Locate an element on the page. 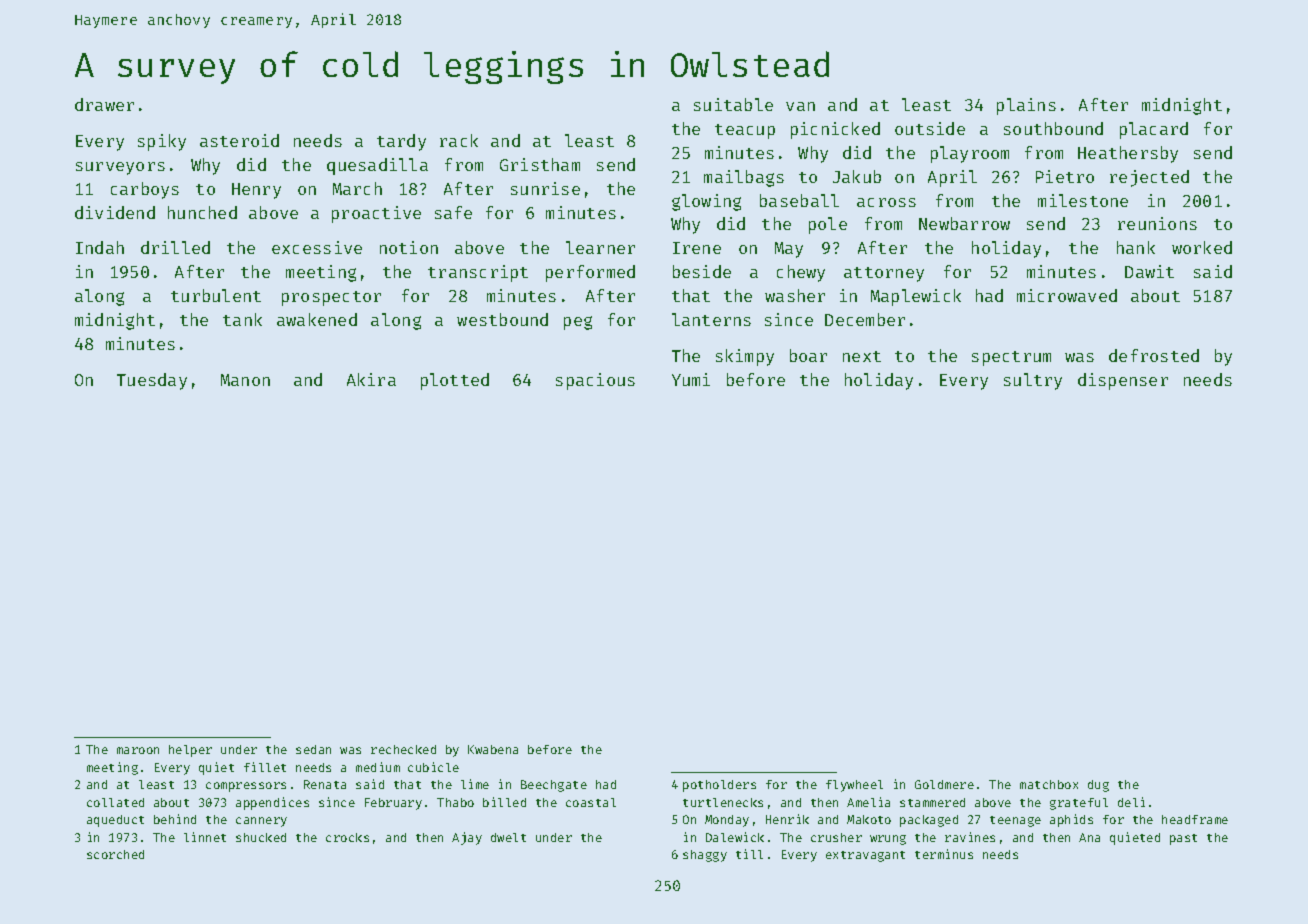  lanterns is located at coordinates (711, 319).
